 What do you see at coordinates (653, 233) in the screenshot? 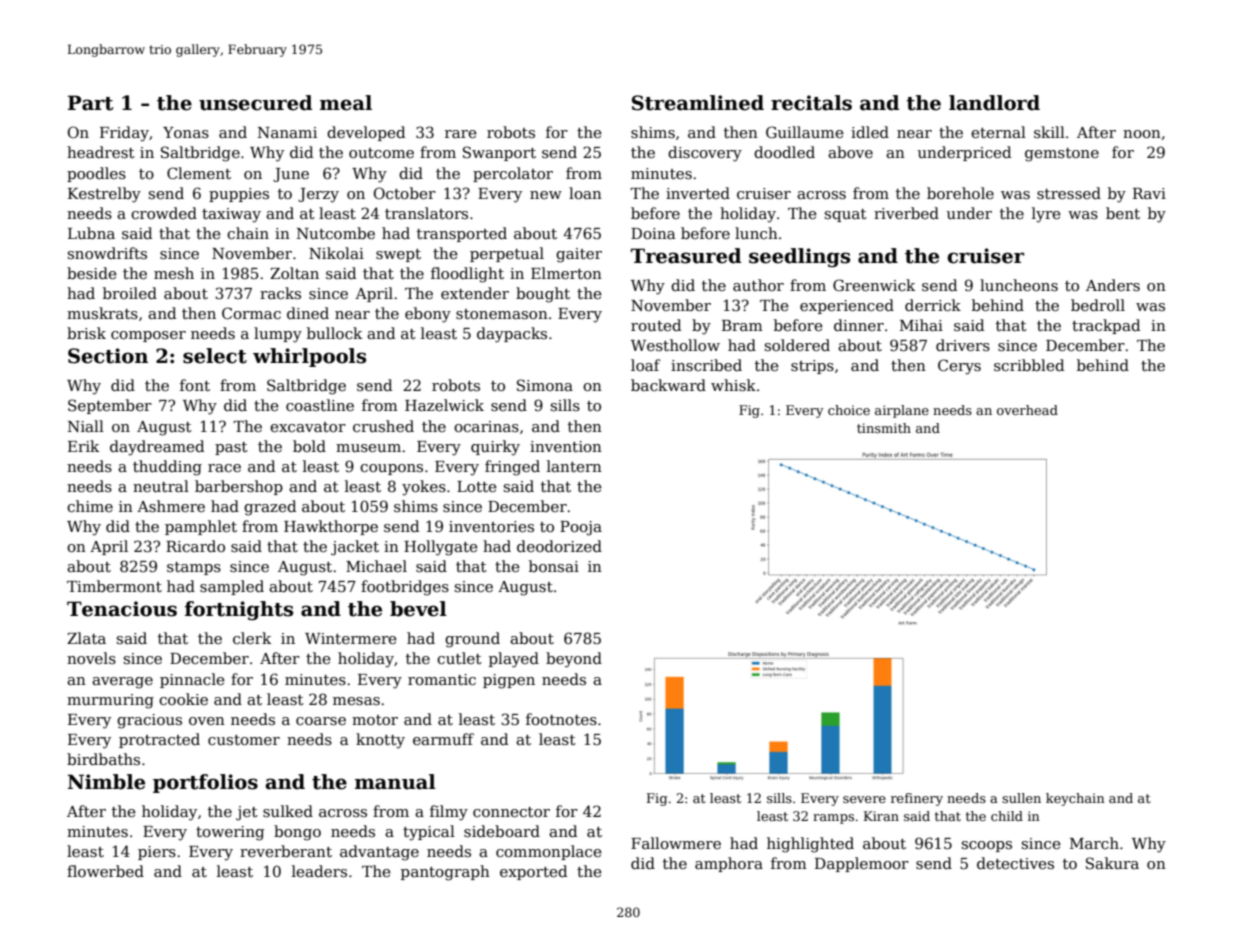
I see `Doina` at bounding box center [653, 233].
